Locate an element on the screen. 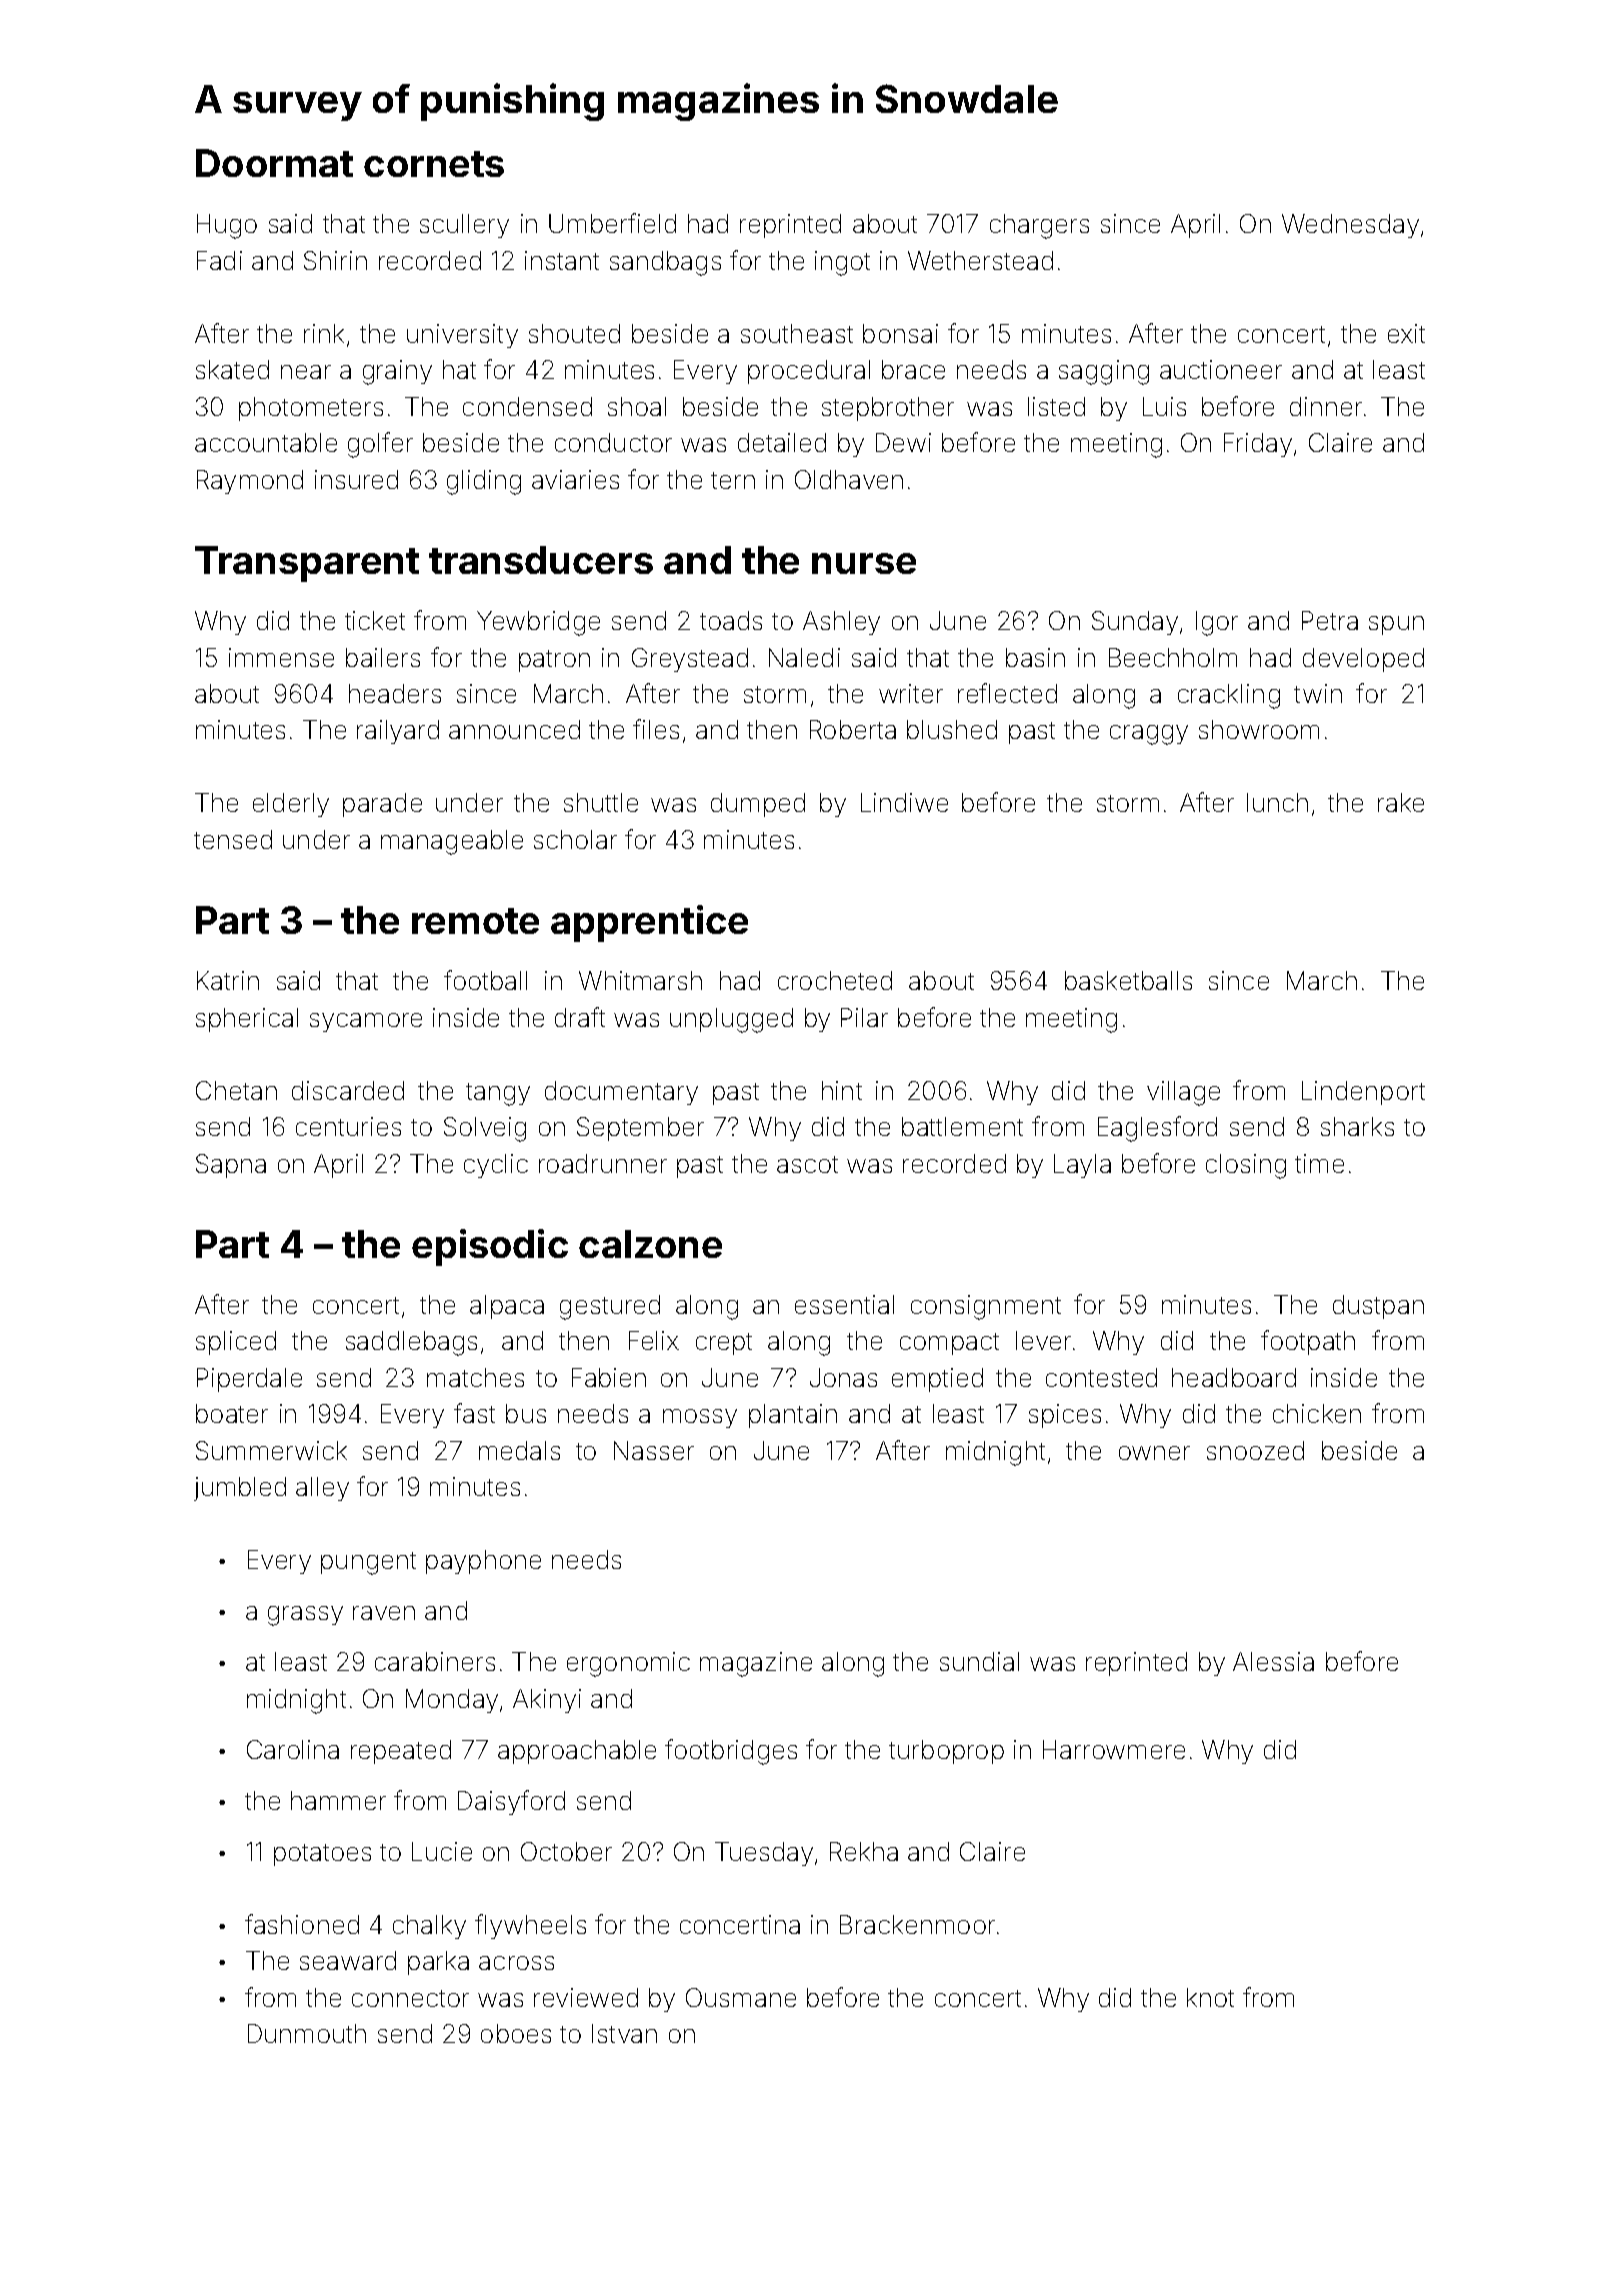  Harrowmere is located at coordinates (1114, 1749).
